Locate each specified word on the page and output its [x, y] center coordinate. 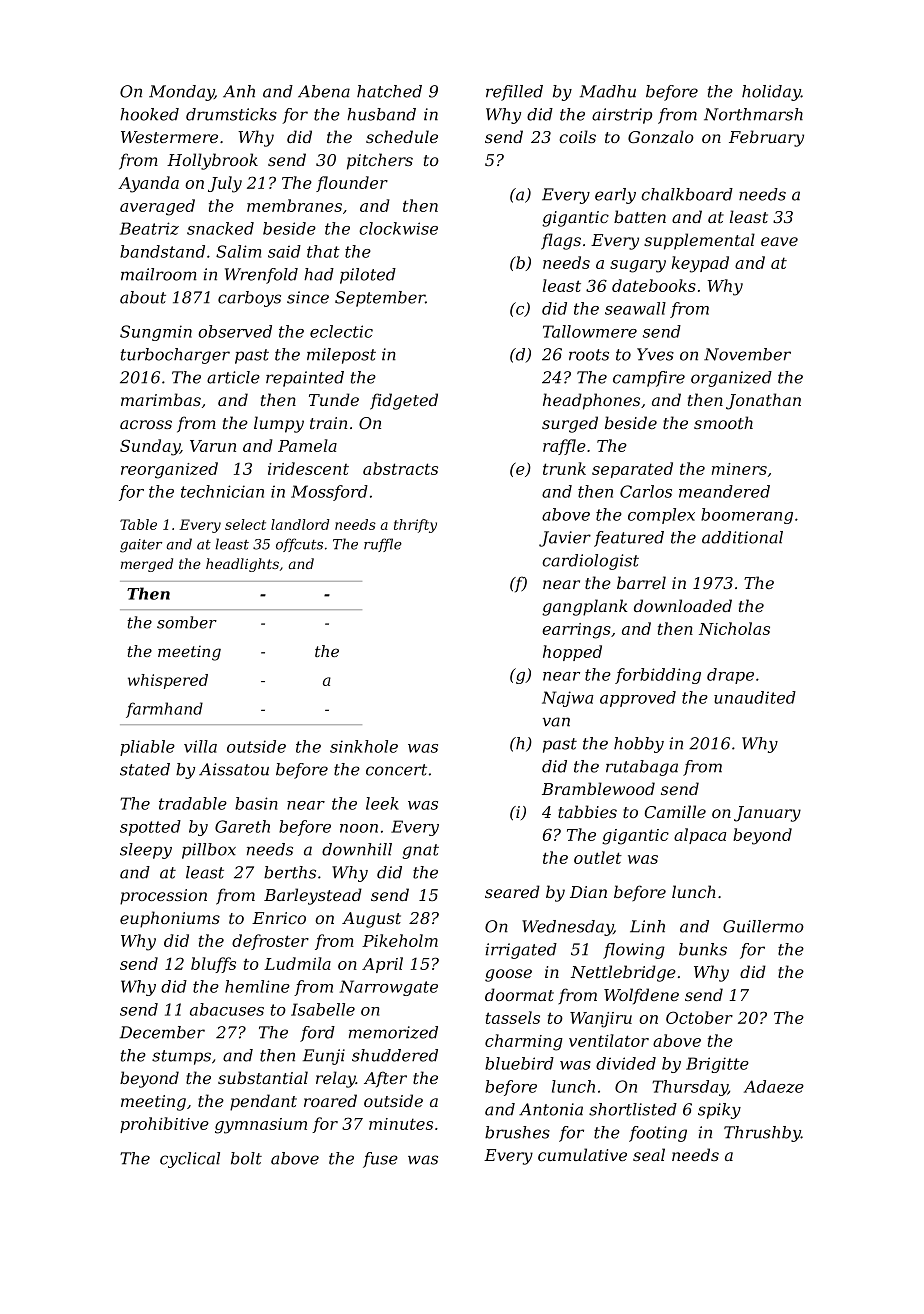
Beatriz [149, 228]
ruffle [383, 545]
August [371, 920]
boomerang [747, 516]
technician [222, 491]
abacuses [227, 1009]
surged [570, 424]
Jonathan [763, 401]
